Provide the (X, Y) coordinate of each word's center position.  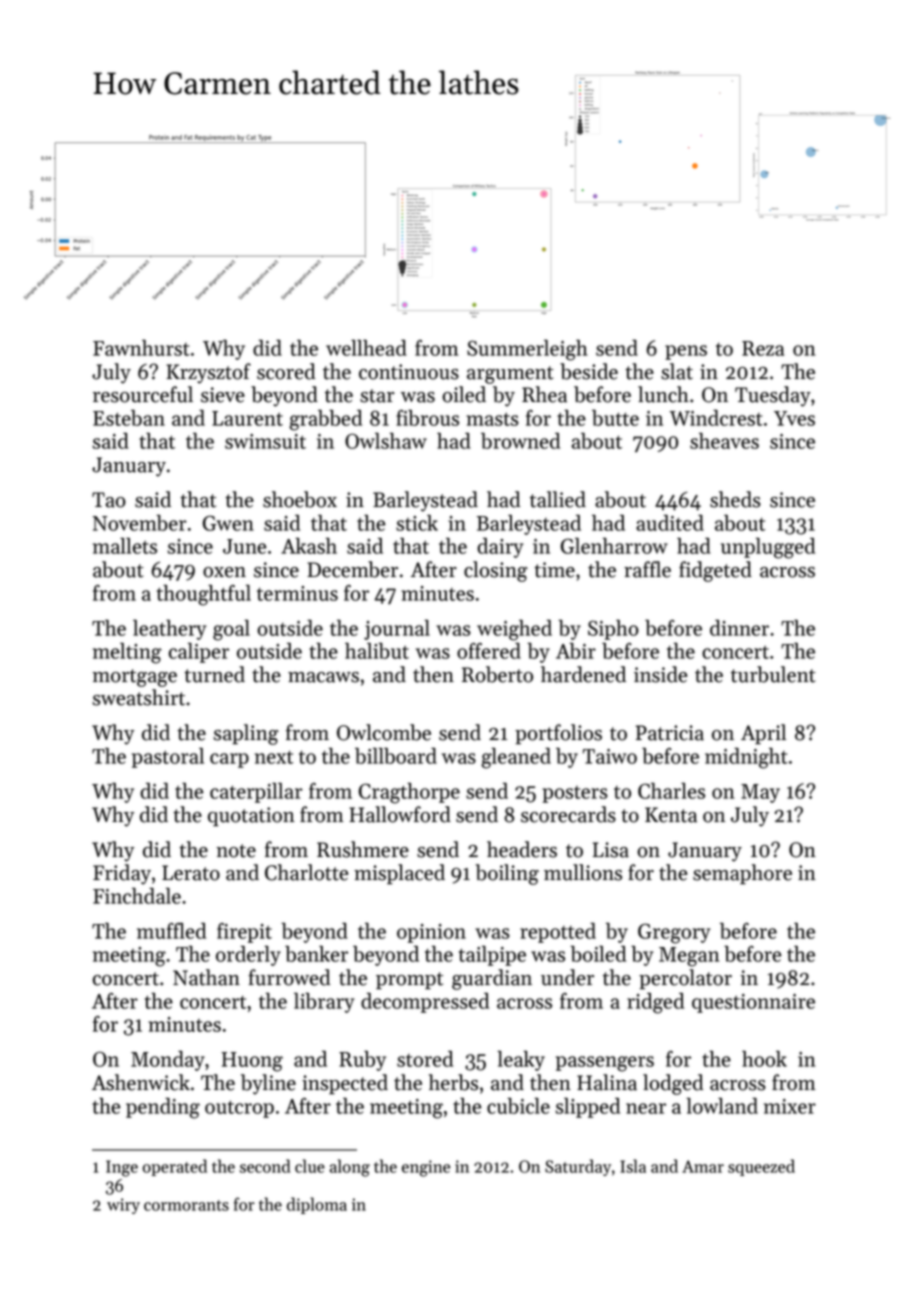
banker (316, 954)
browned (520, 441)
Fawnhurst (141, 348)
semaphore (742, 874)
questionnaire (753, 1003)
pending (163, 1108)
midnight (746, 758)
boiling (507, 874)
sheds (735, 499)
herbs (453, 1082)
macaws (323, 677)
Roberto (497, 674)
